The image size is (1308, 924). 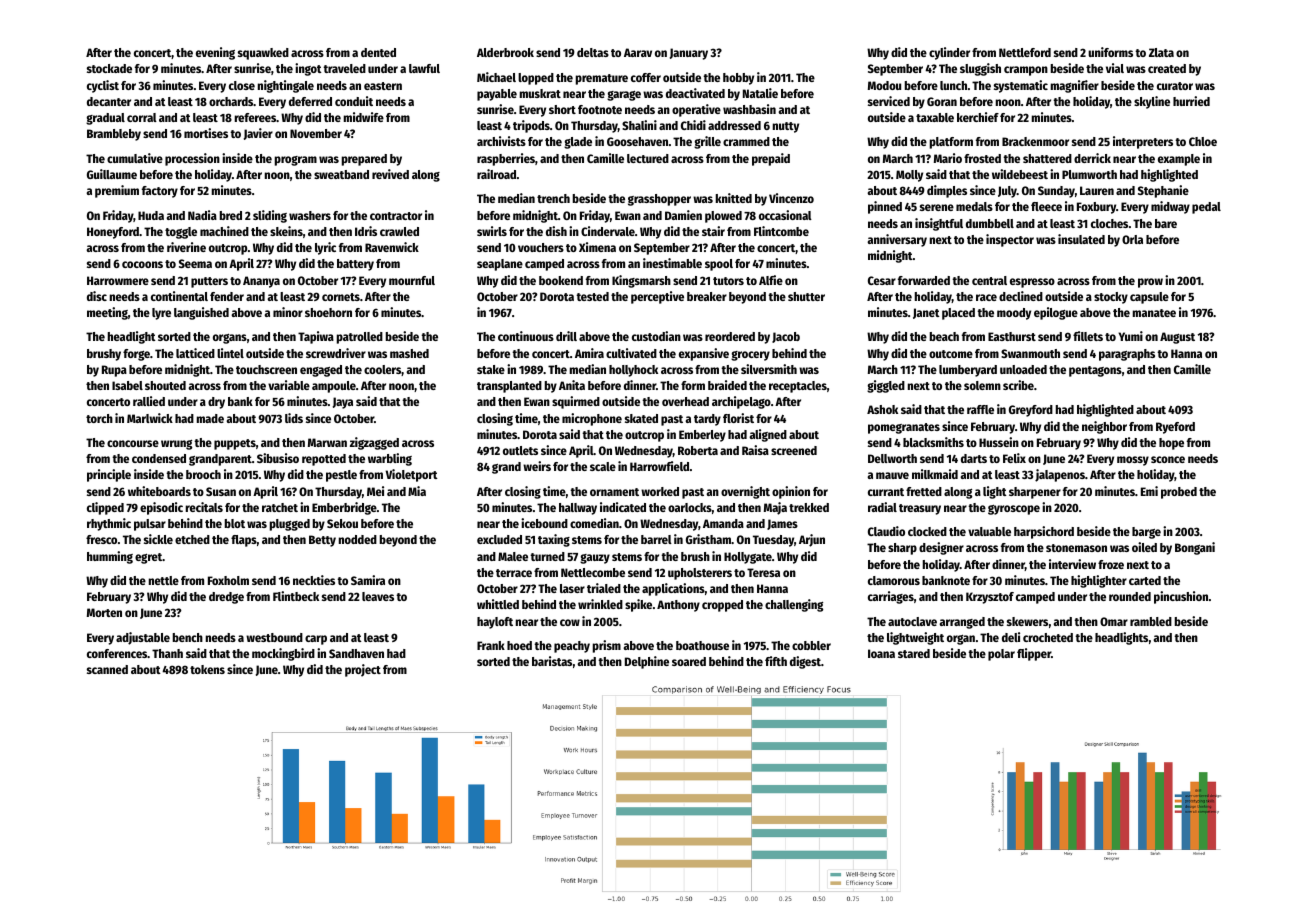 I want to click on Brackenmoor, so click(x=1035, y=141).
